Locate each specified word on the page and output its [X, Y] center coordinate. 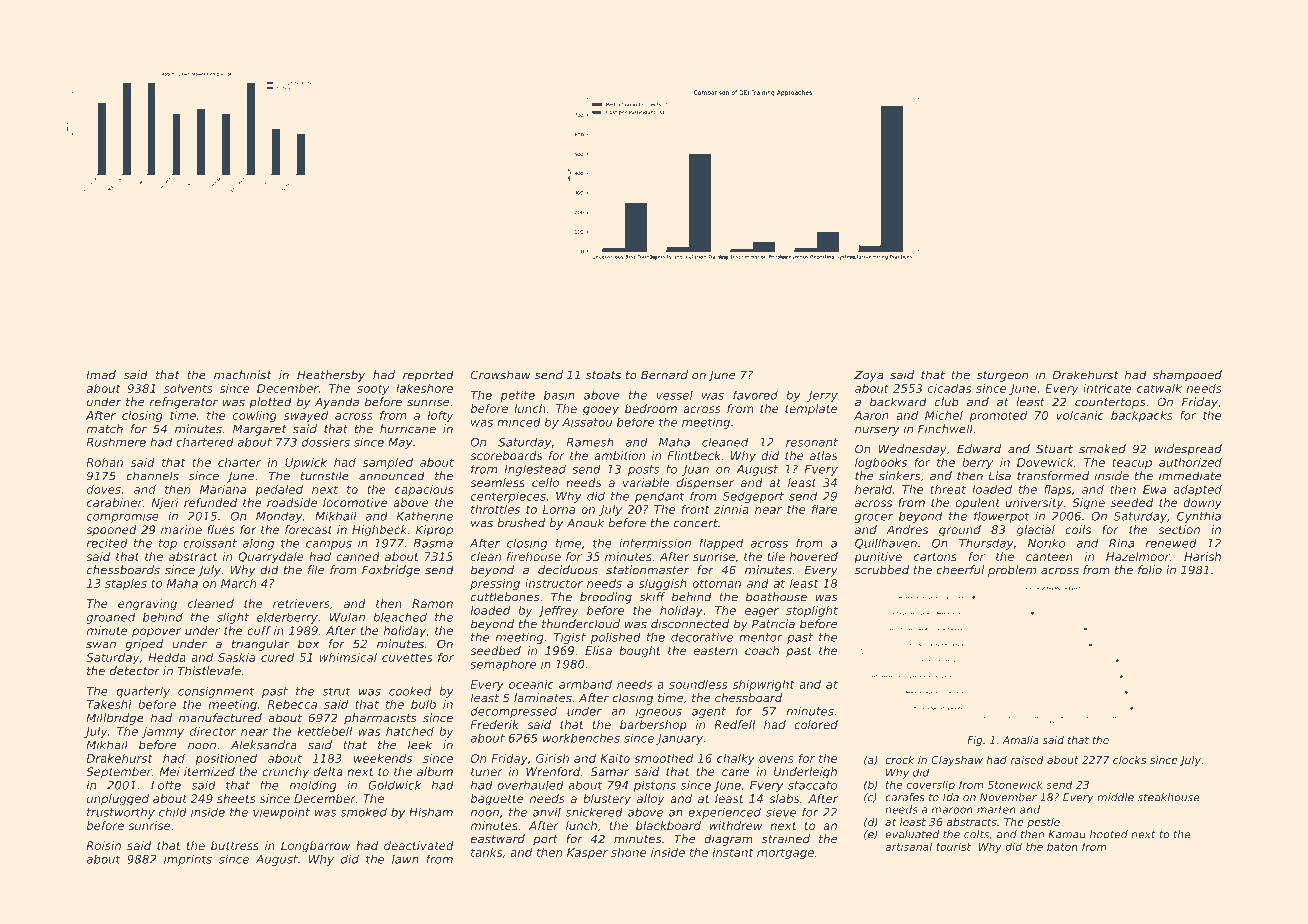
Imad [101, 375]
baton [1062, 846]
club [946, 402]
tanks [486, 852]
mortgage [785, 853]
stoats [603, 375]
